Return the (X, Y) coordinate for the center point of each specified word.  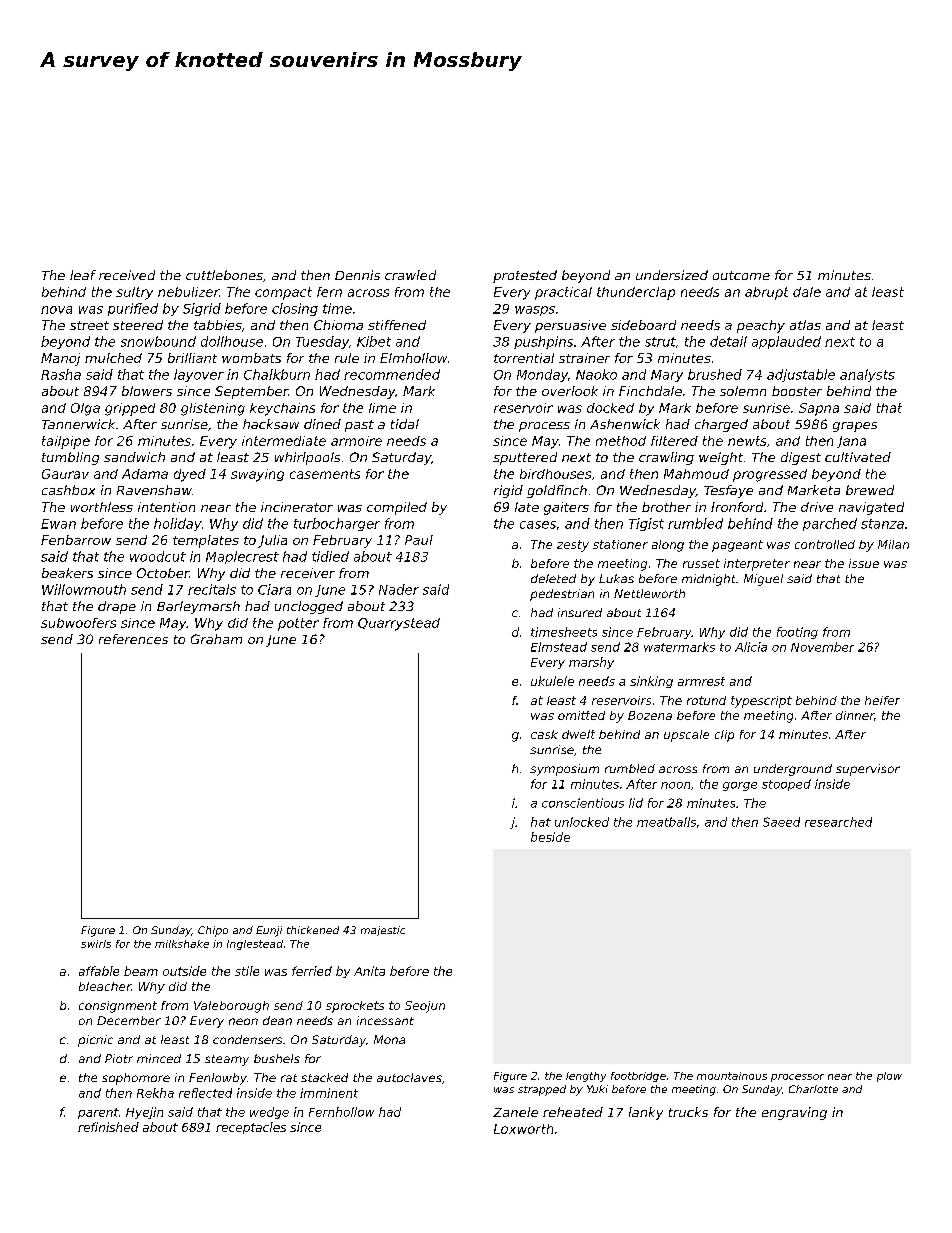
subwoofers (78, 623)
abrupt (766, 293)
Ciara (274, 589)
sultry (134, 293)
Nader (399, 589)
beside (550, 837)
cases (538, 525)
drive (817, 507)
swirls (96, 944)
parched (830, 524)
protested (525, 276)
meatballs (666, 822)
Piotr (119, 1058)
